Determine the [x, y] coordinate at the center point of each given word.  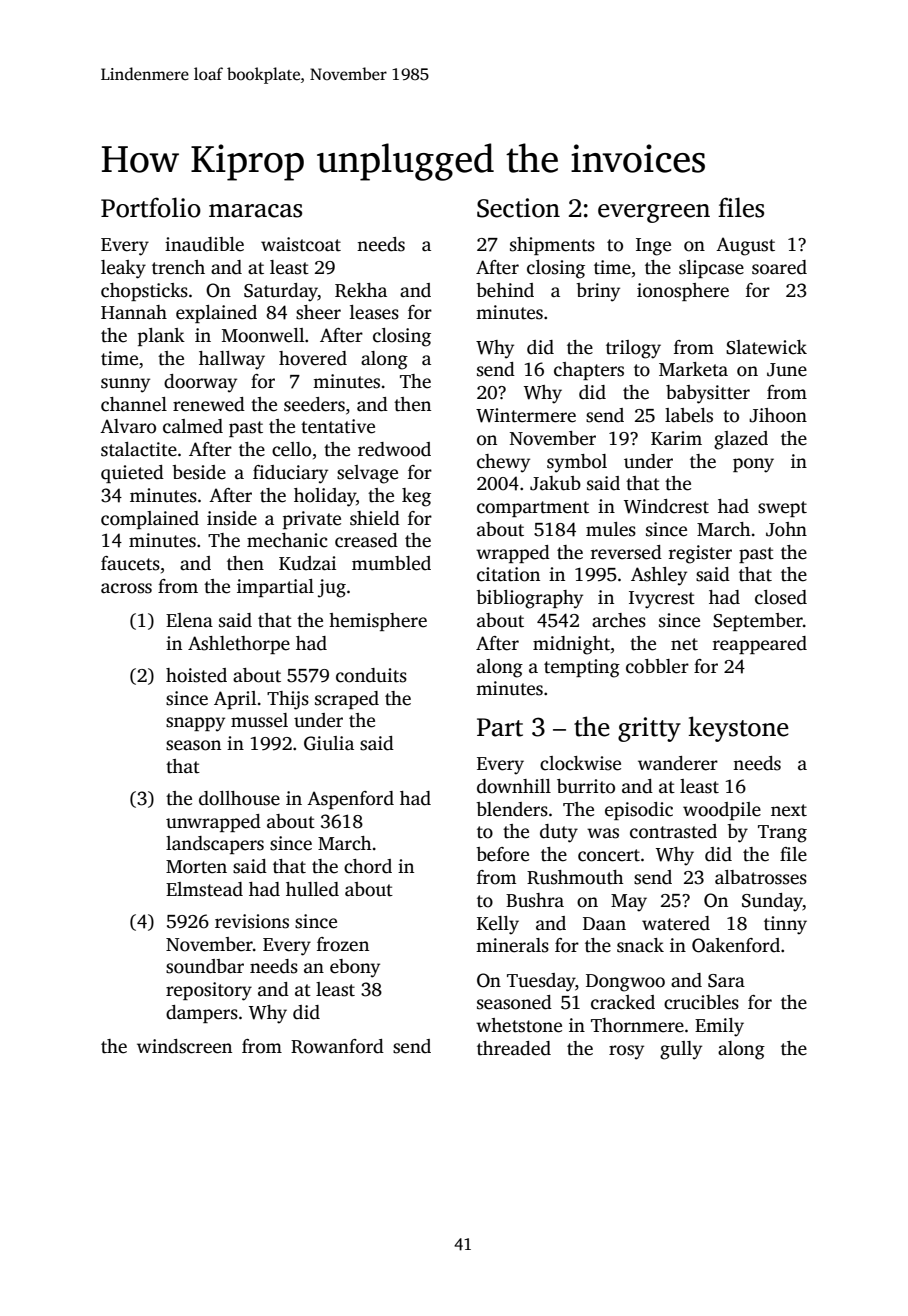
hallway [232, 360]
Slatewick [766, 347]
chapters [589, 371]
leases [374, 312]
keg [416, 497]
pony [753, 465]
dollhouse [239, 798]
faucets [130, 563]
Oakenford [736, 945]
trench [178, 267]
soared [779, 267]
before [502, 854]
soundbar [205, 966]
